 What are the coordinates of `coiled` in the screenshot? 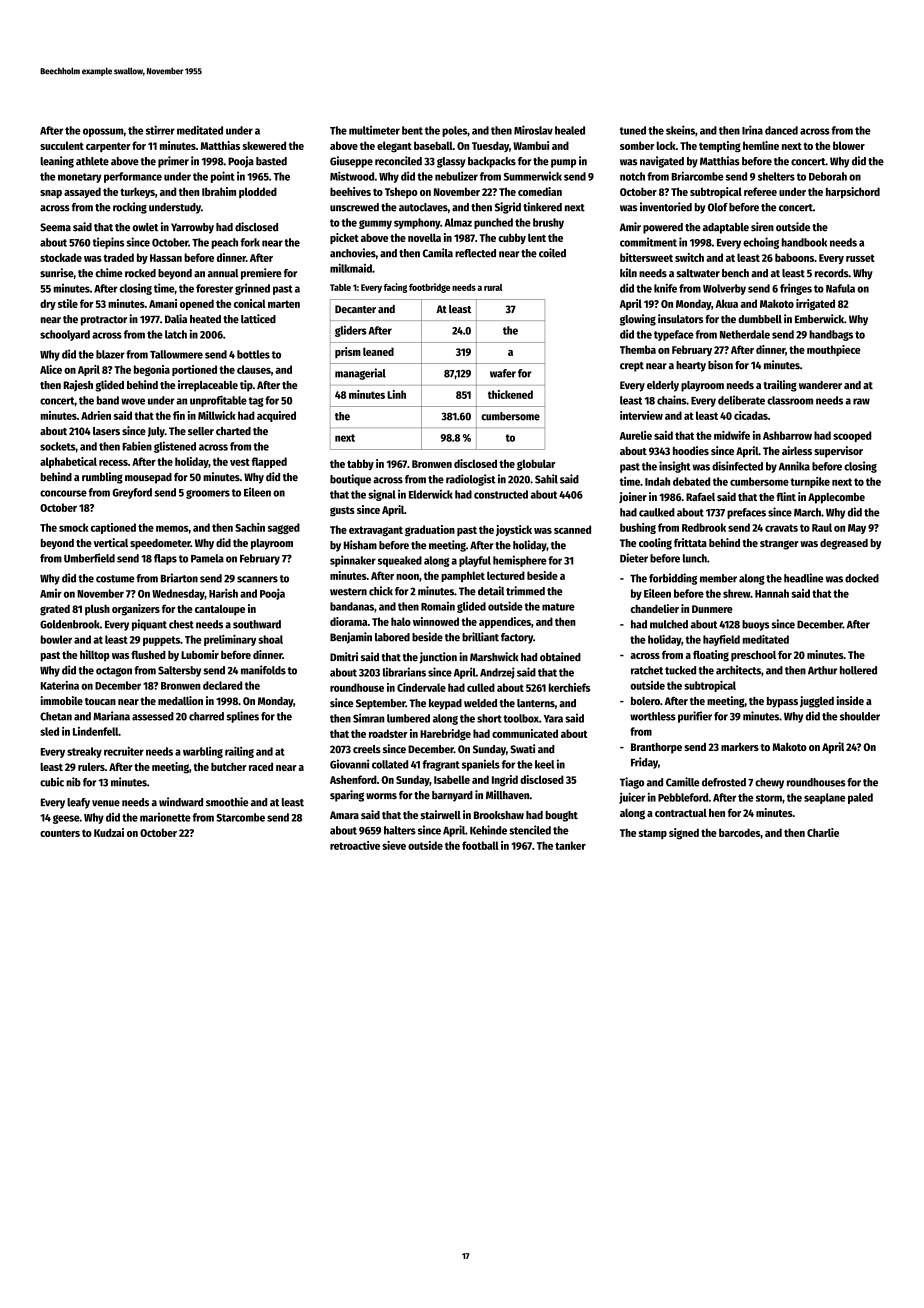 It's located at (552, 253).
